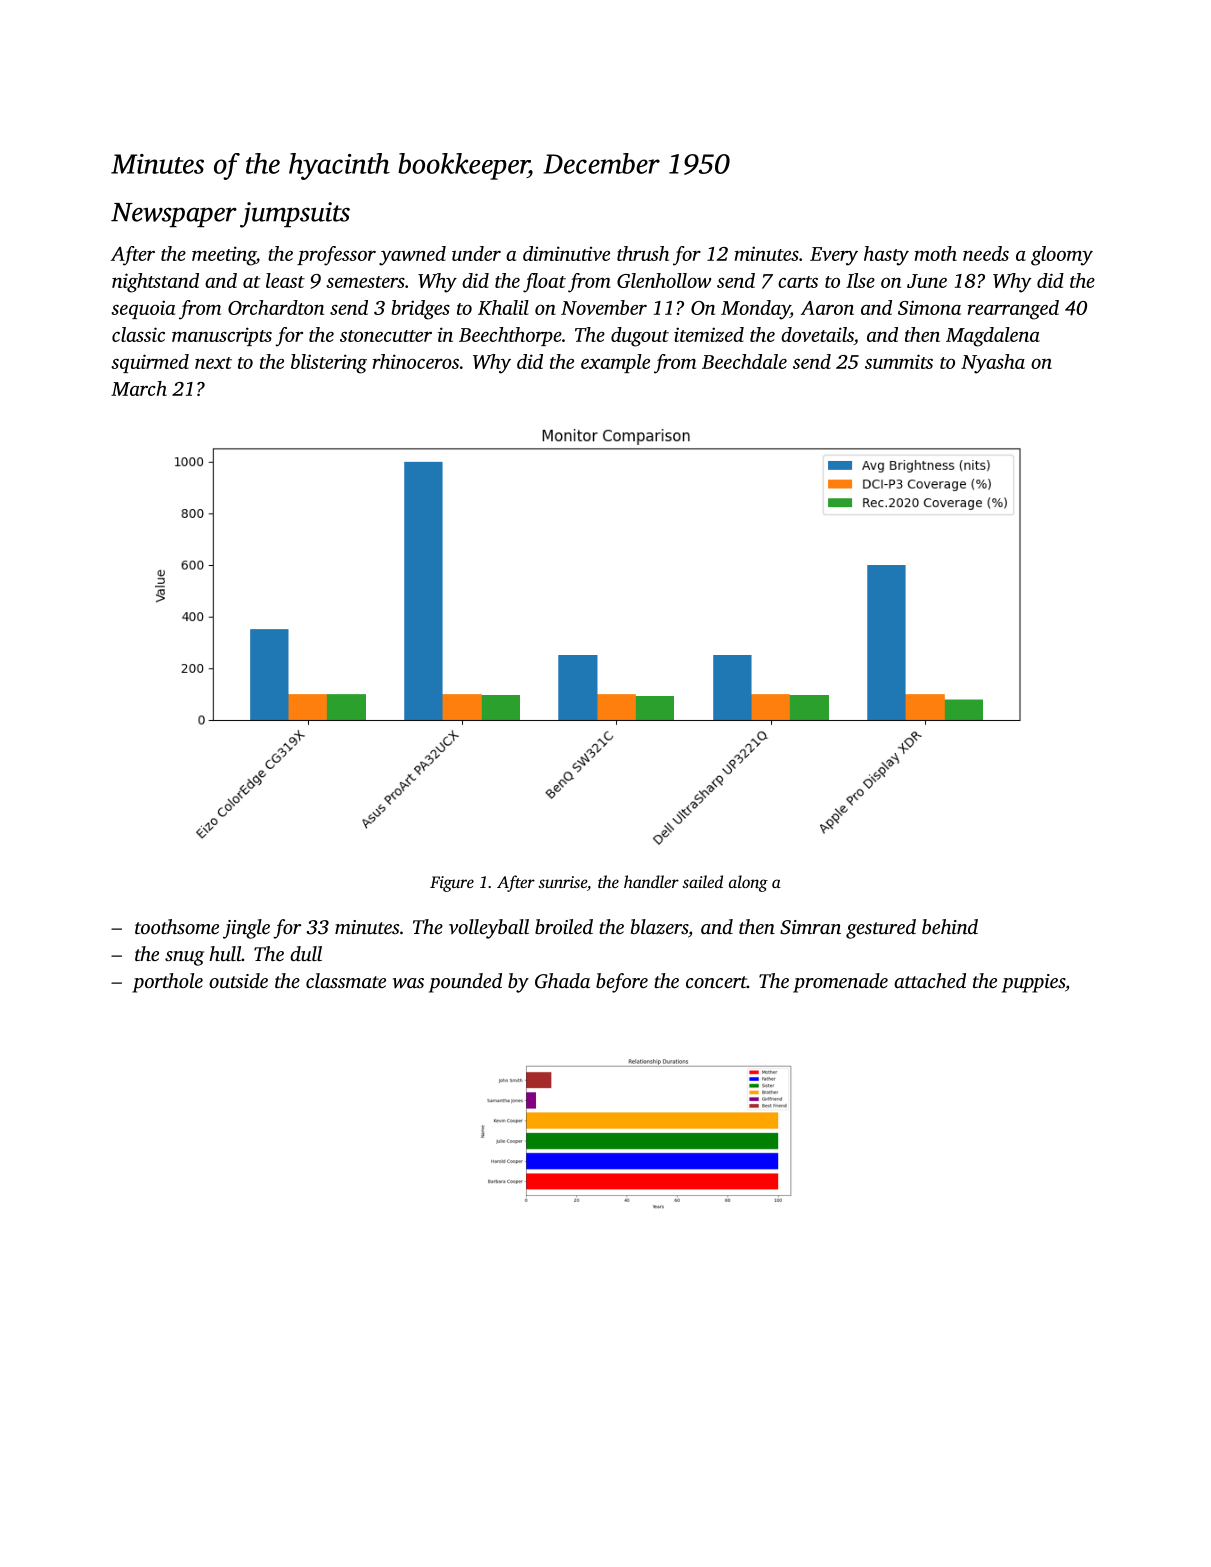 The width and height of the page is (1211, 1567). What do you see at coordinates (744, 361) in the page?
I see `Beechdale` at bounding box center [744, 361].
